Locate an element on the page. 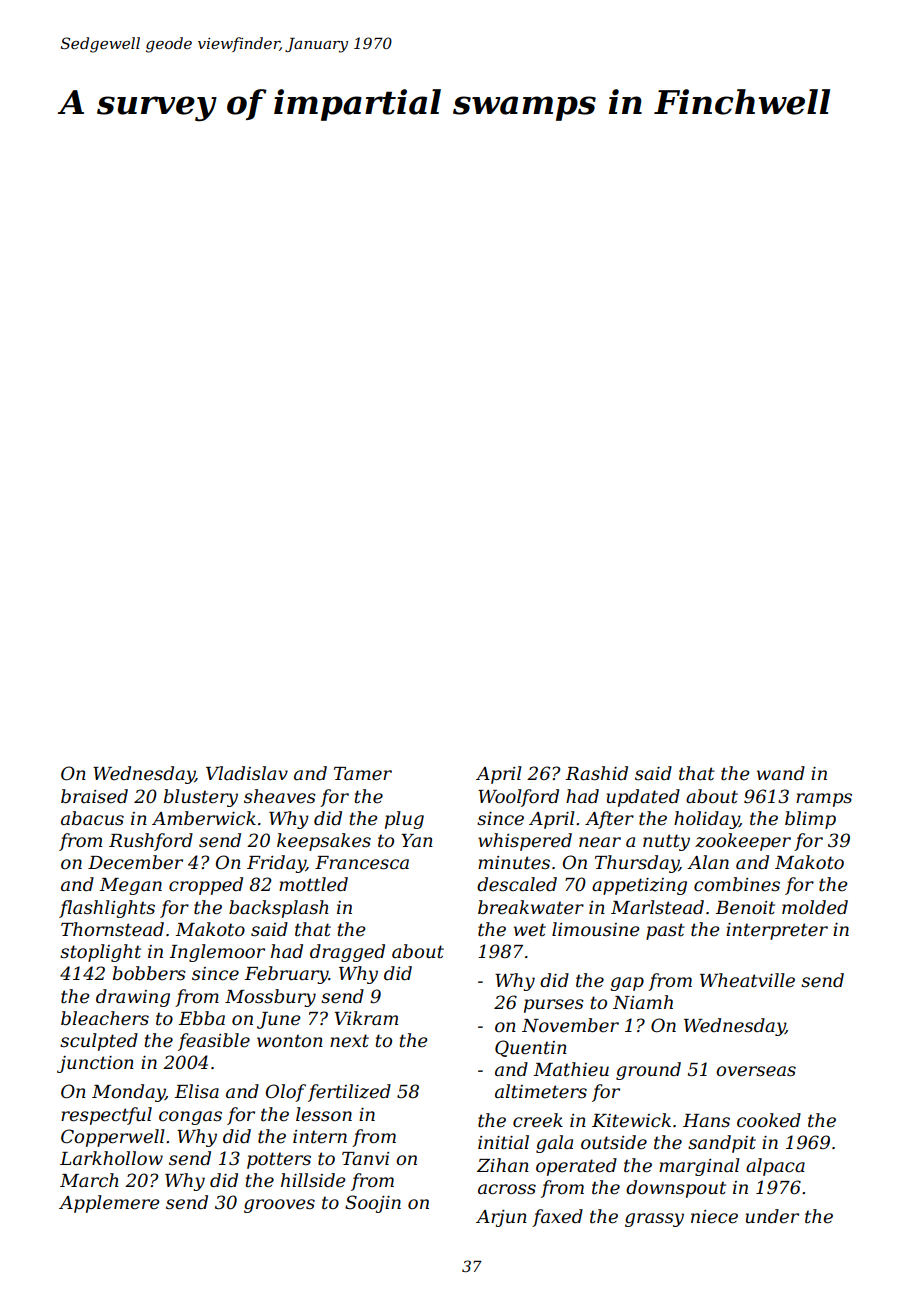 This document has width=924, height=1314. Arjun is located at coordinates (501, 1218).
